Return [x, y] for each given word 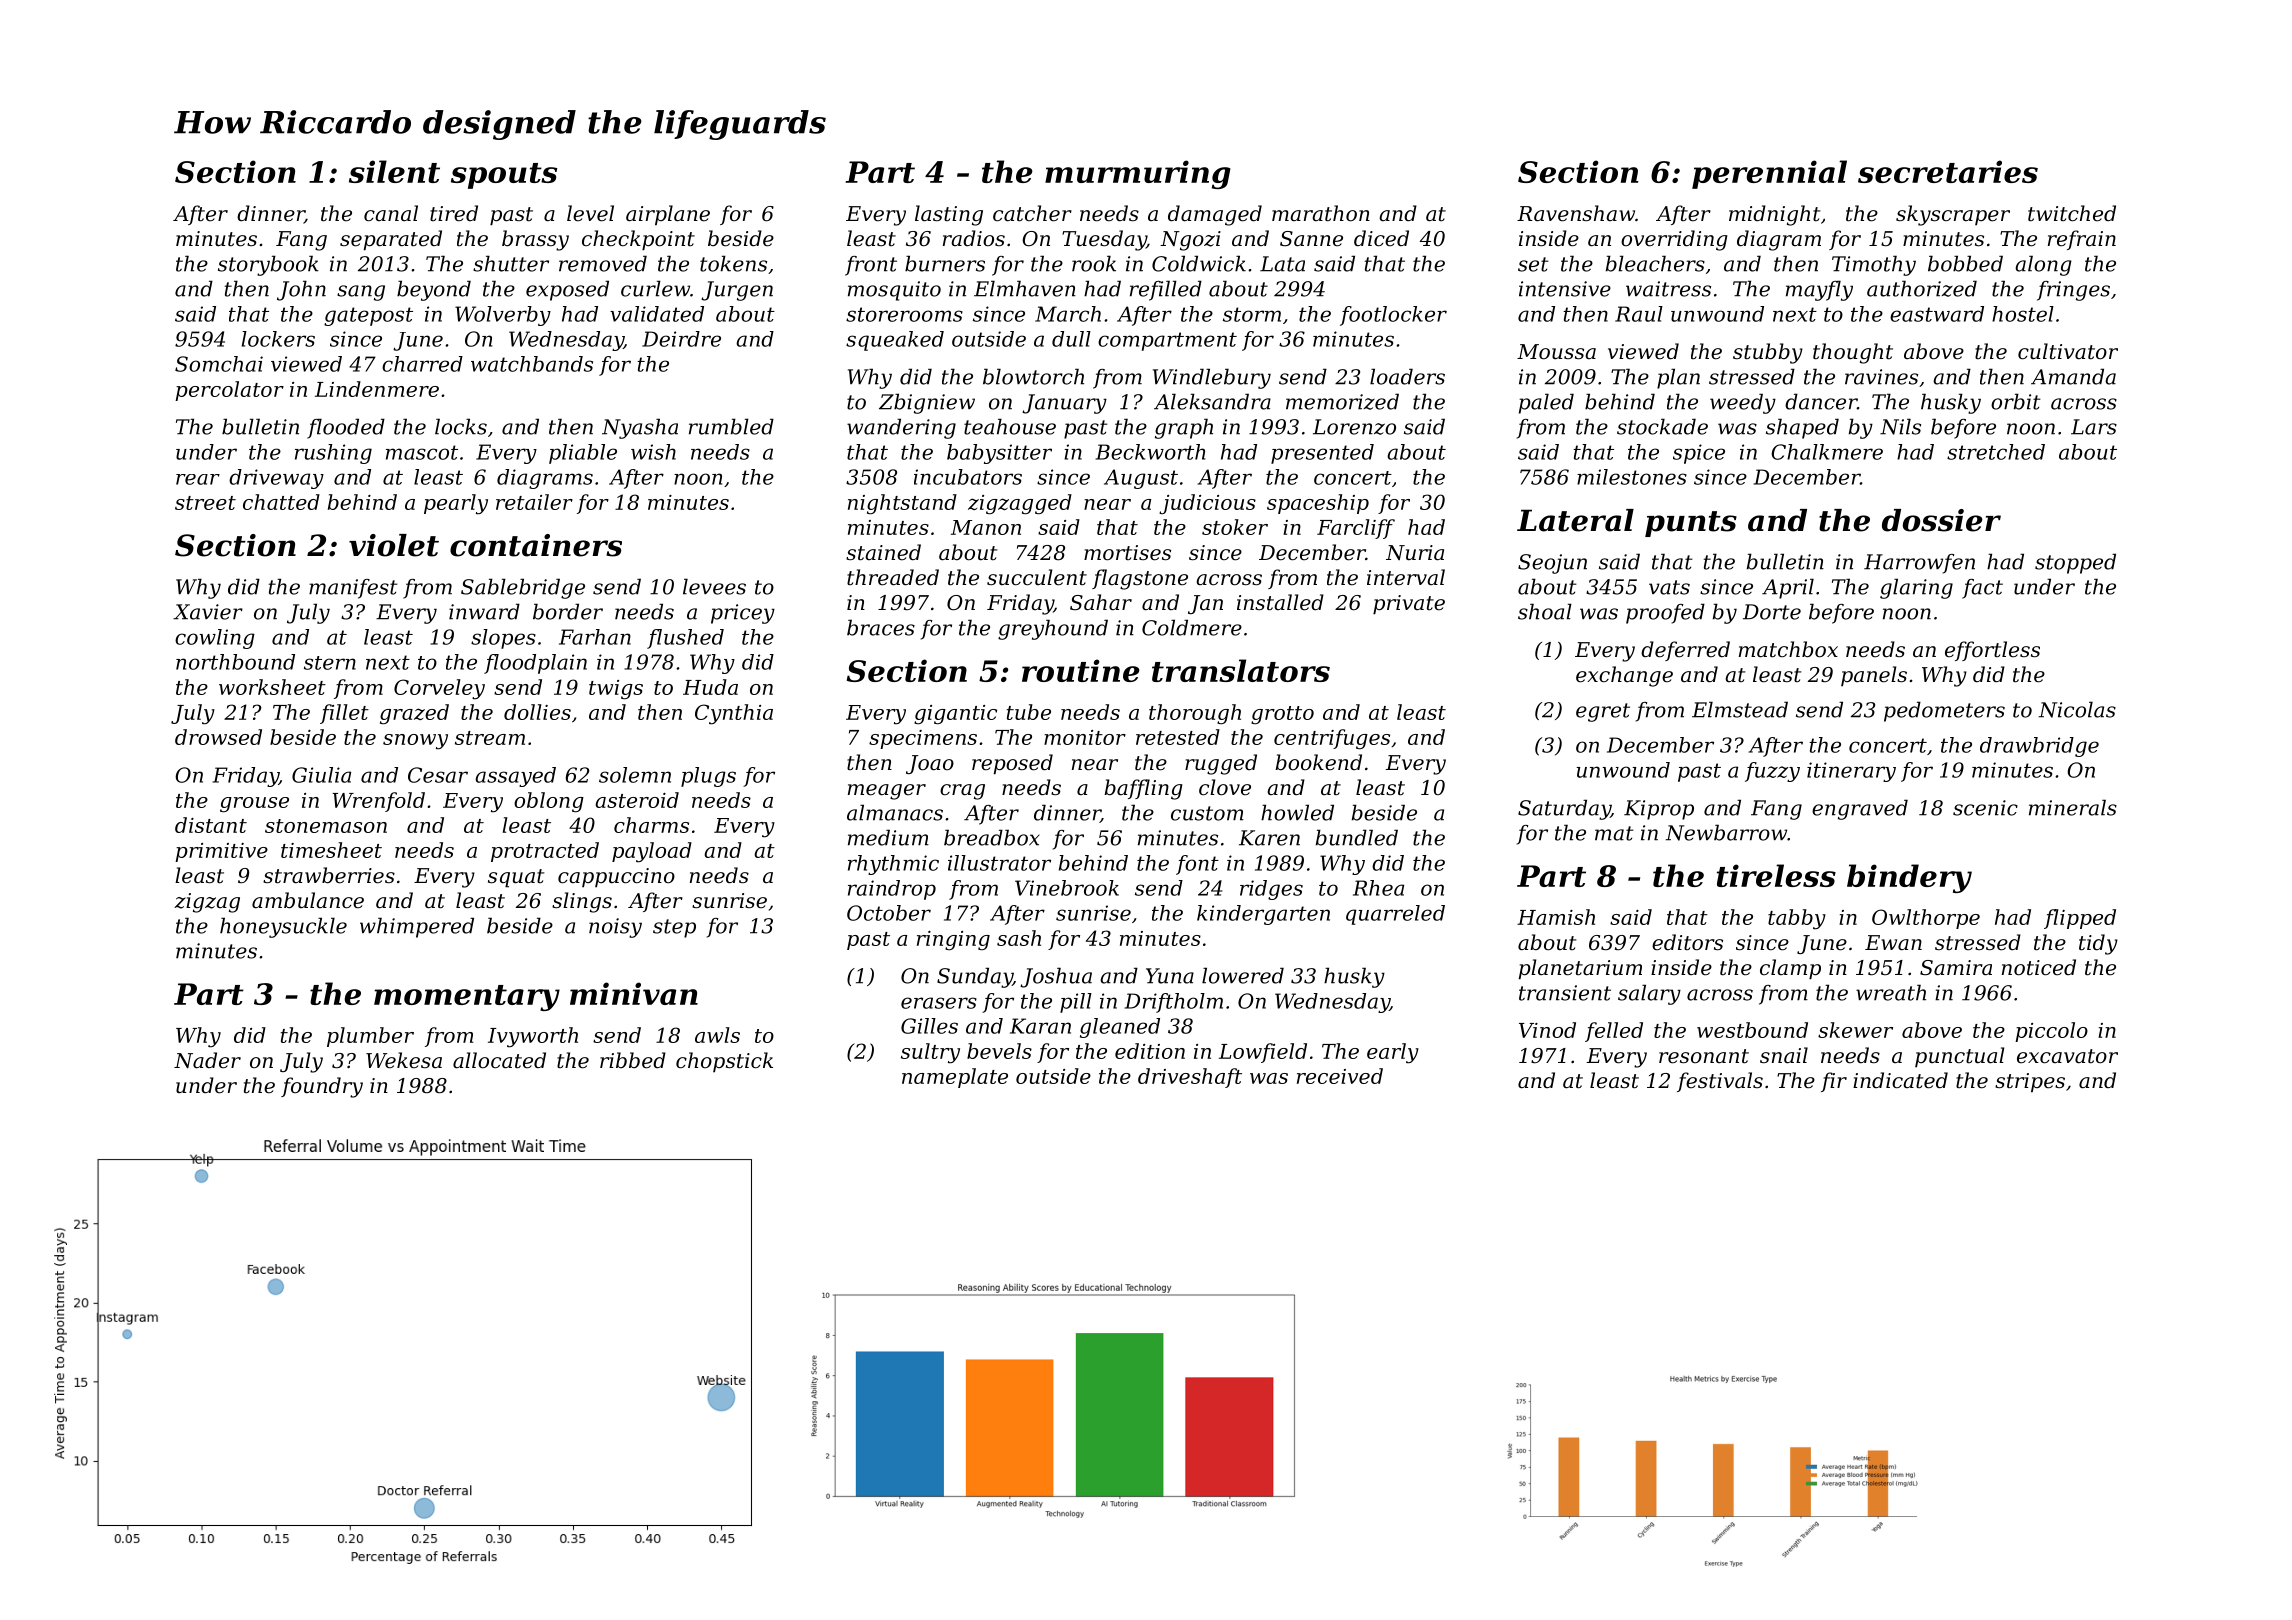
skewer [1855, 1030]
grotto [1282, 715]
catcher [1032, 213]
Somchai [219, 364]
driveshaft [1190, 1078]
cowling [215, 639]
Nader [207, 1060]
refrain [2082, 240]
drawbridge [2039, 747]
